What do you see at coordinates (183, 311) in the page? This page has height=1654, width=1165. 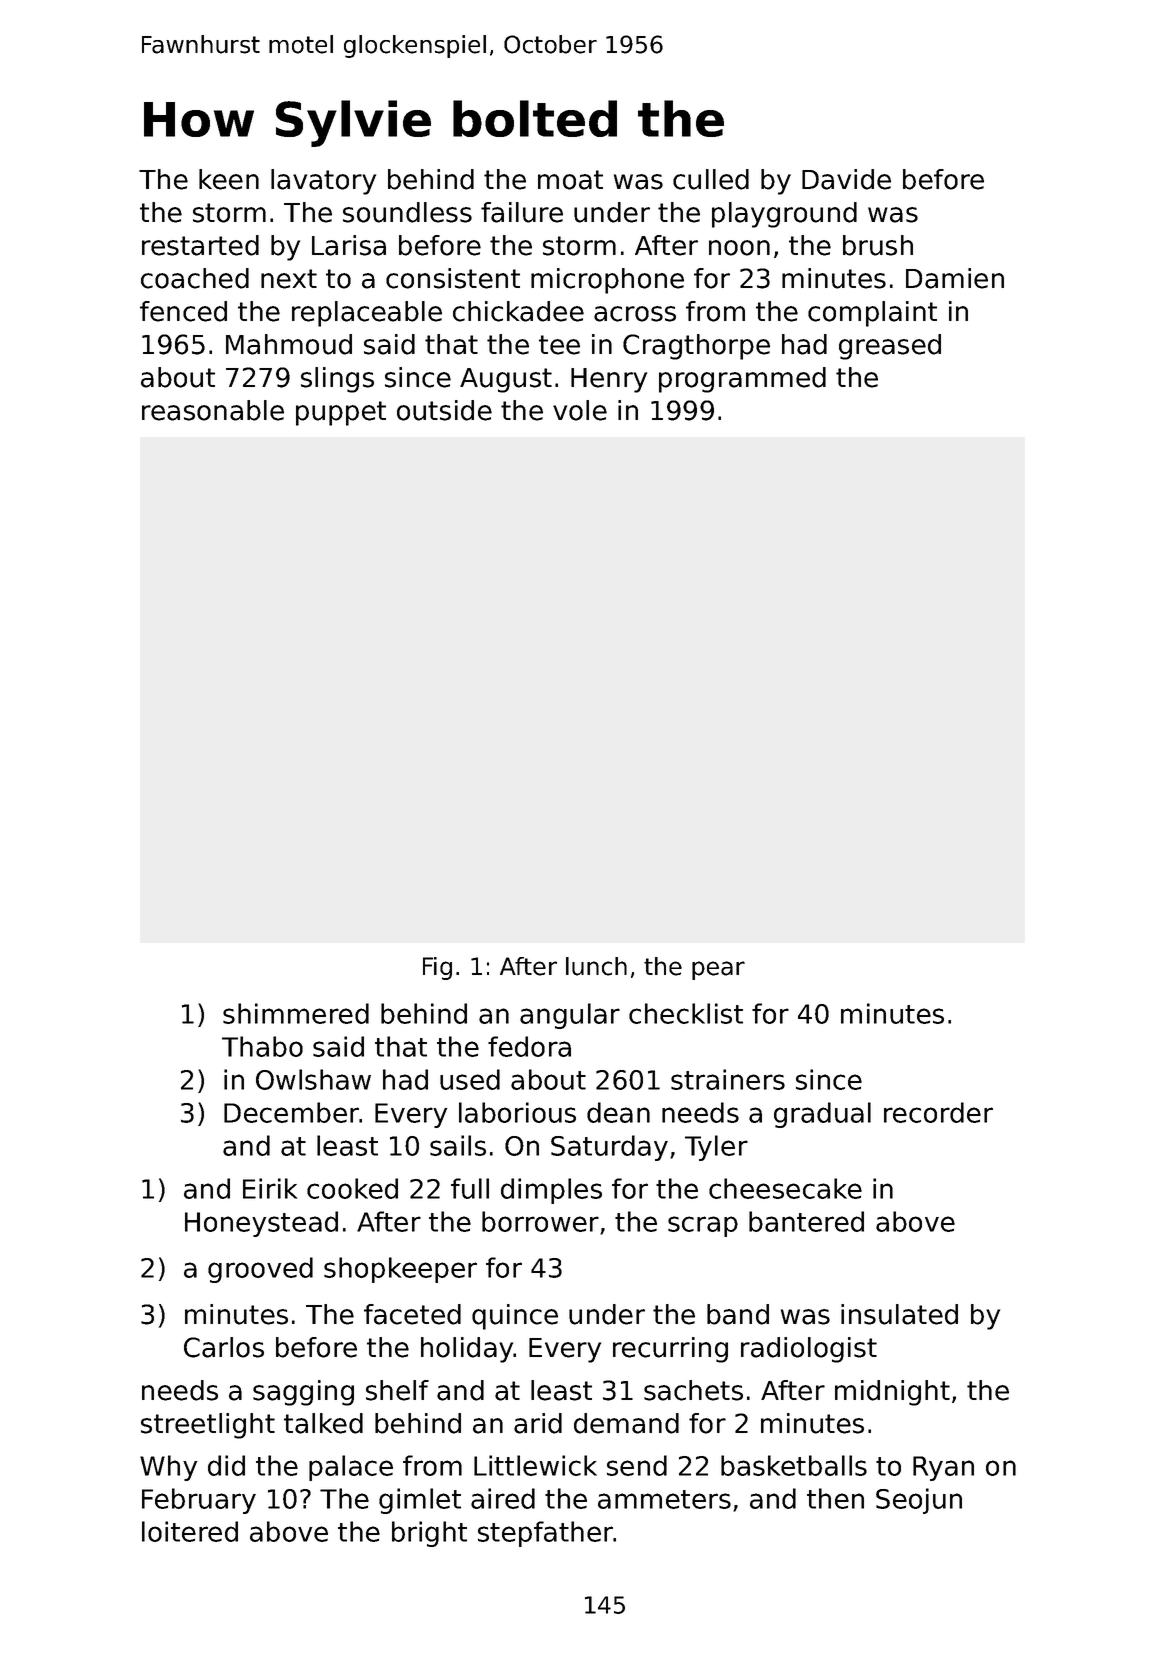 I see `fenced` at bounding box center [183, 311].
